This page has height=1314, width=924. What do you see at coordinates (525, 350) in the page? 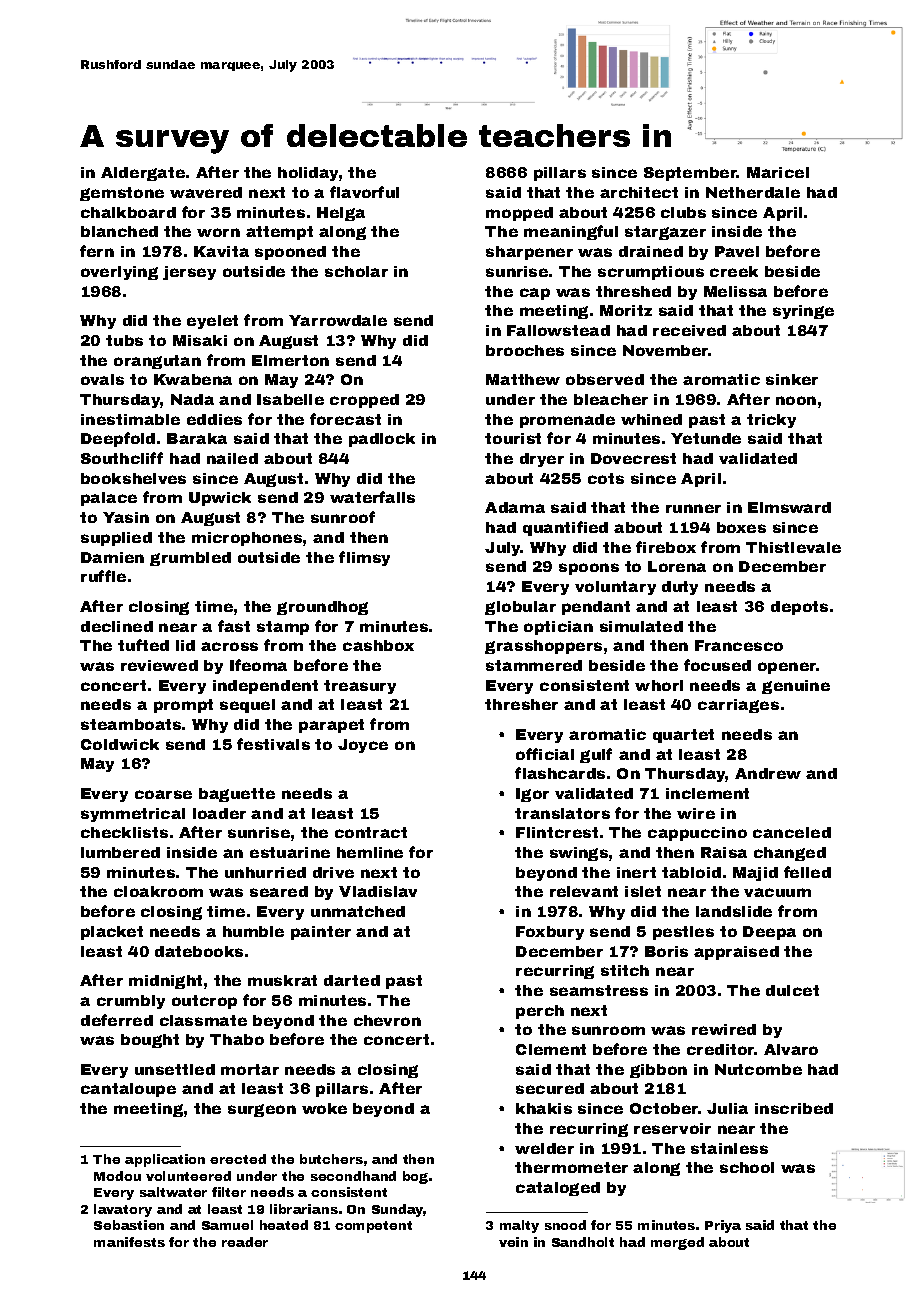
I see `brooches` at bounding box center [525, 350].
